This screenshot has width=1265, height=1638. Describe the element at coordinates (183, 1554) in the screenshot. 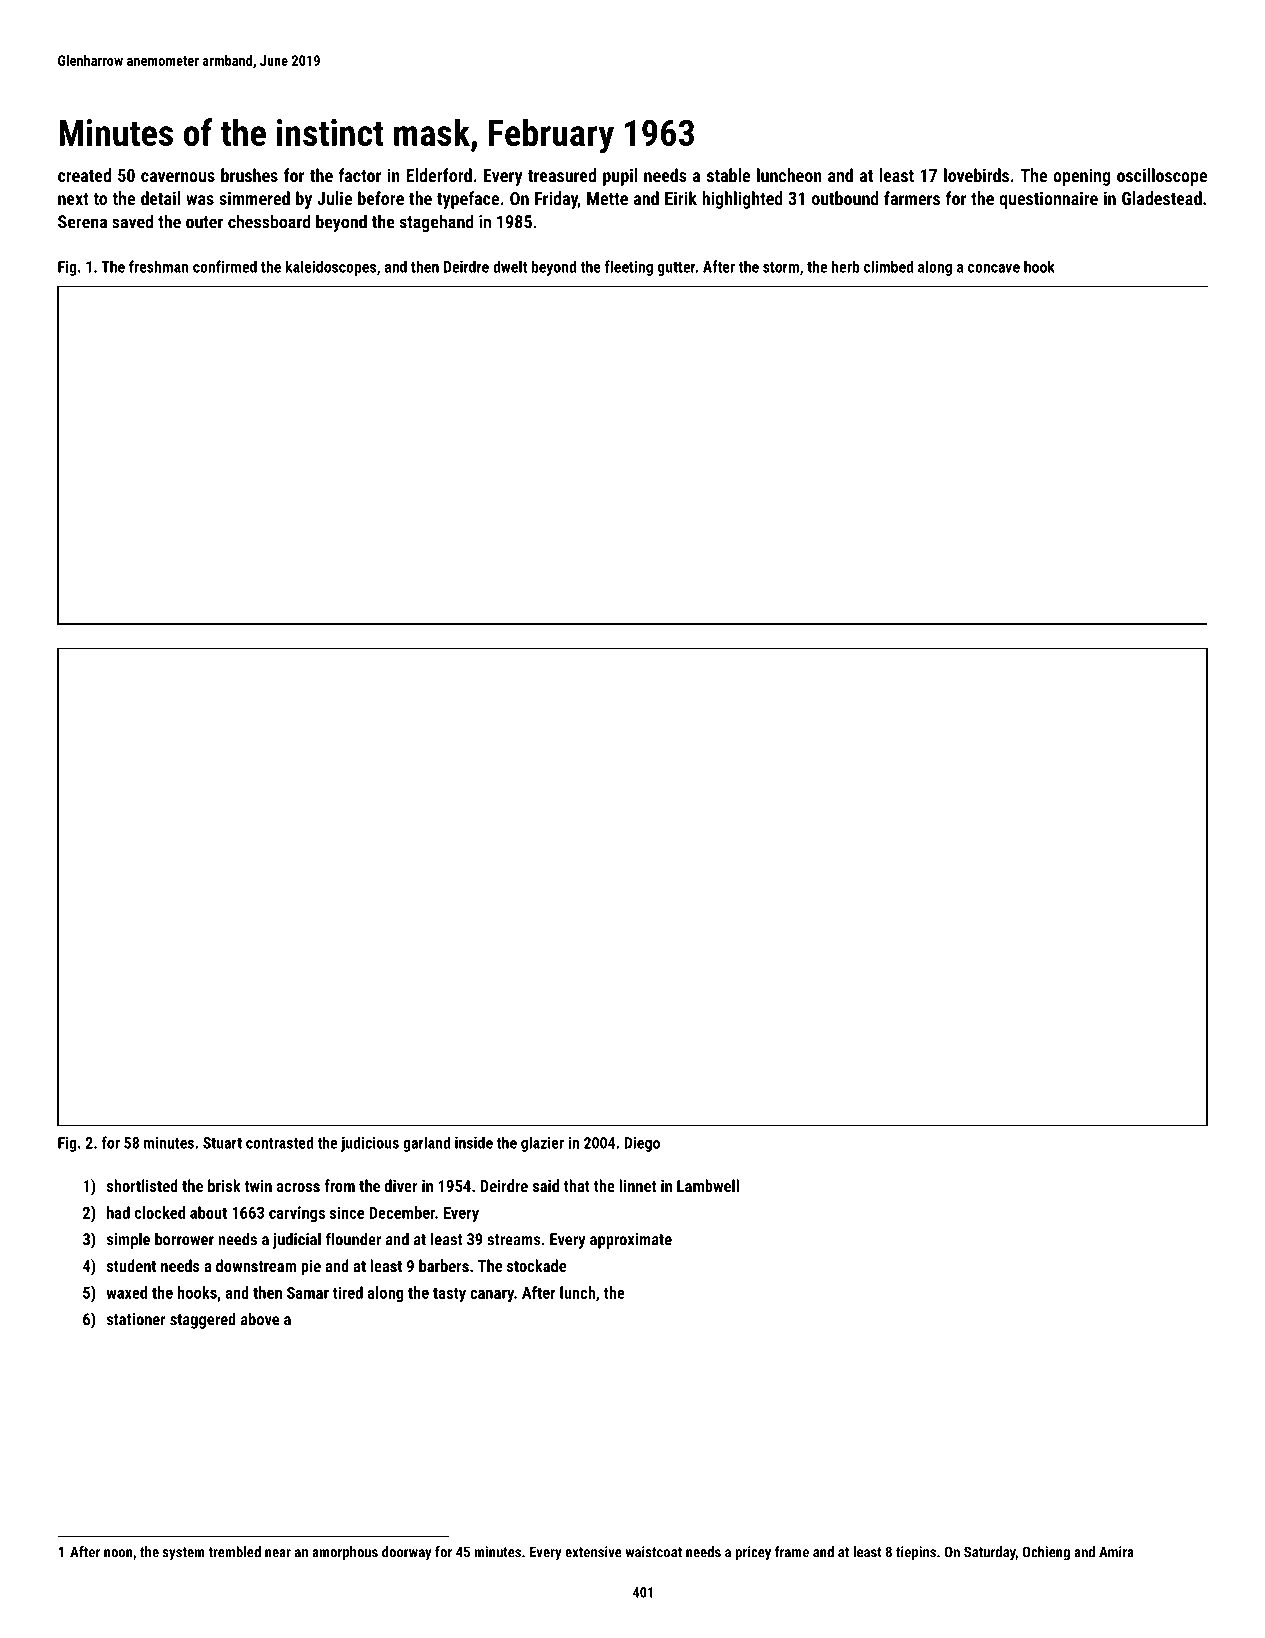

I see `system` at that location.
